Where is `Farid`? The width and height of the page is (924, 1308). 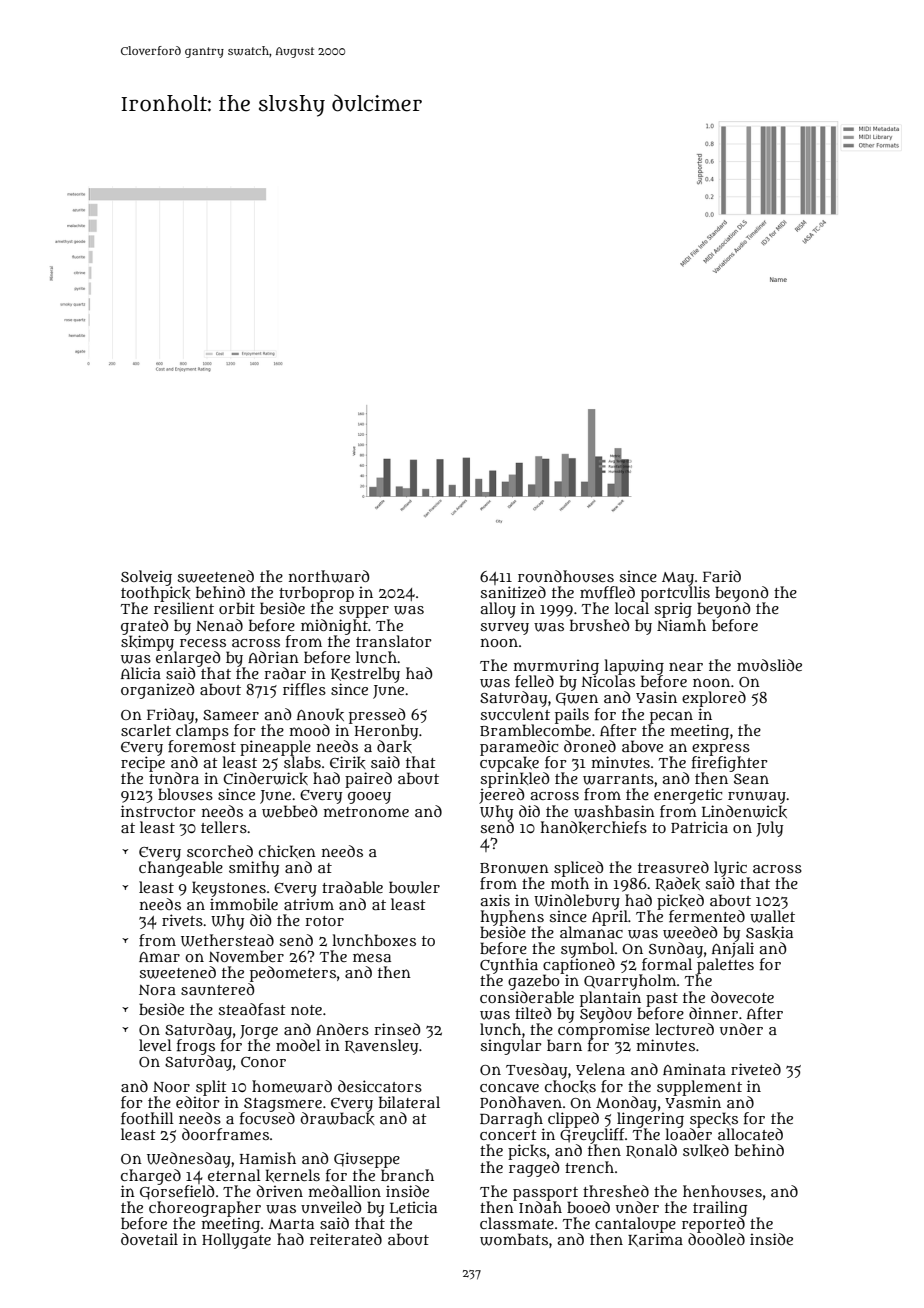 Farid is located at coordinates (722, 576).
